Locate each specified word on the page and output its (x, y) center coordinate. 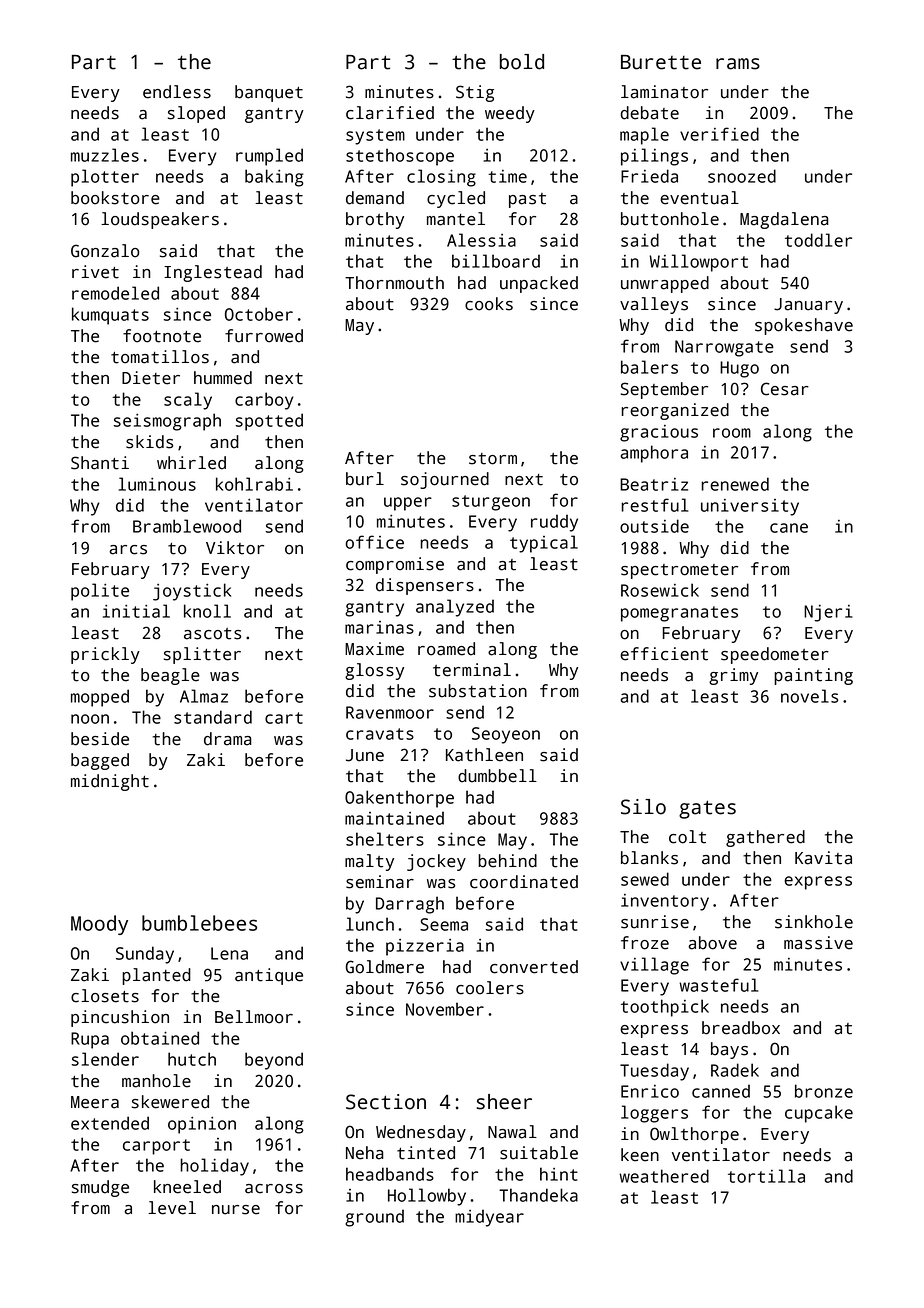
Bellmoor (254, 1017)
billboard (496, 261)
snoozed (742, 176)
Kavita (823, 858)
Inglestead (213, 273)
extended (110, 1123)
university (750, 507)
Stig (475, 93)
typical (544, 544)
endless (177, 92)
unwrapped (665, 284)
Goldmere (385, 967)
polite (100, 592)
